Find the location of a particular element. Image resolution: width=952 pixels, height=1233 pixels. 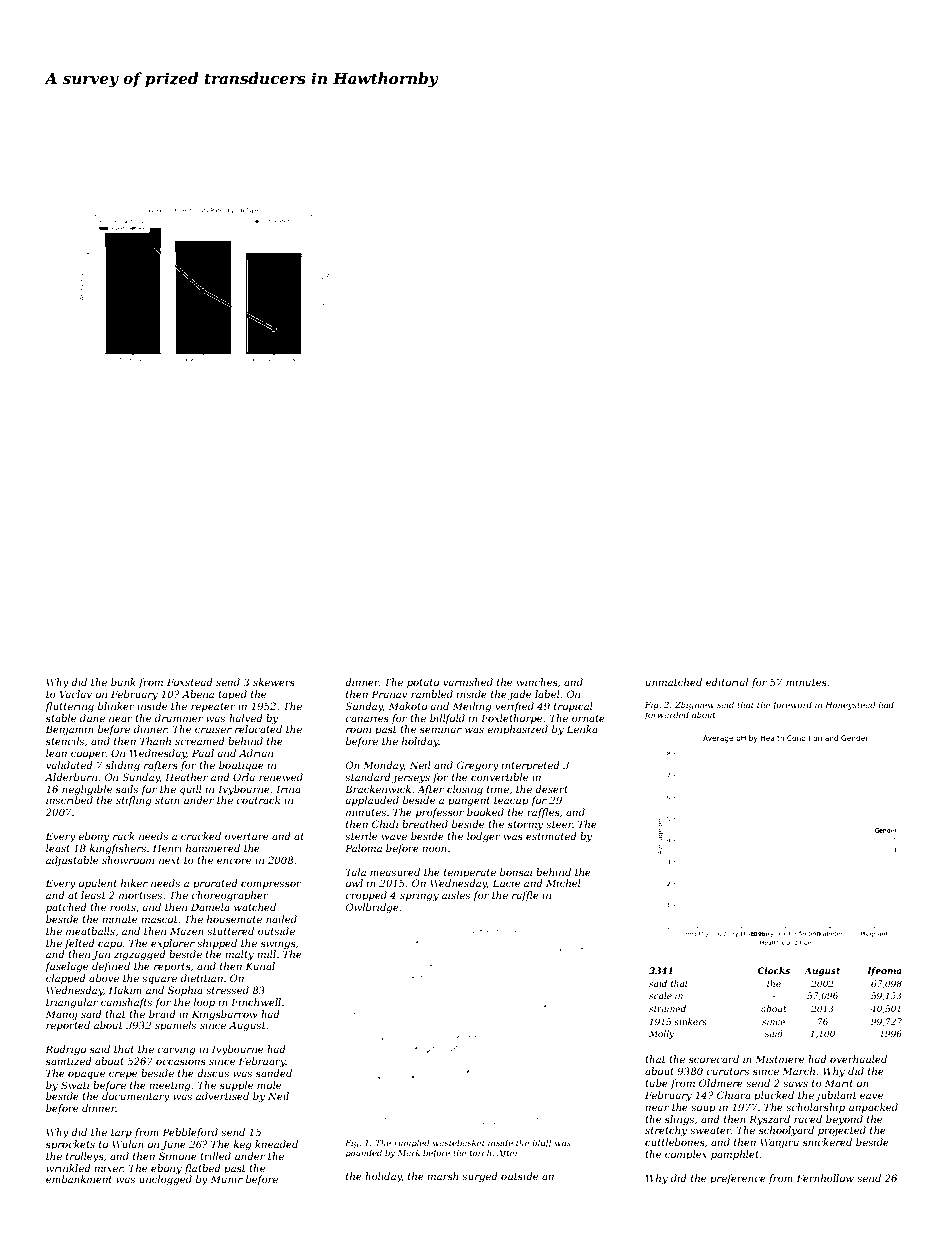

winches is located at coordinates (537, 682).
